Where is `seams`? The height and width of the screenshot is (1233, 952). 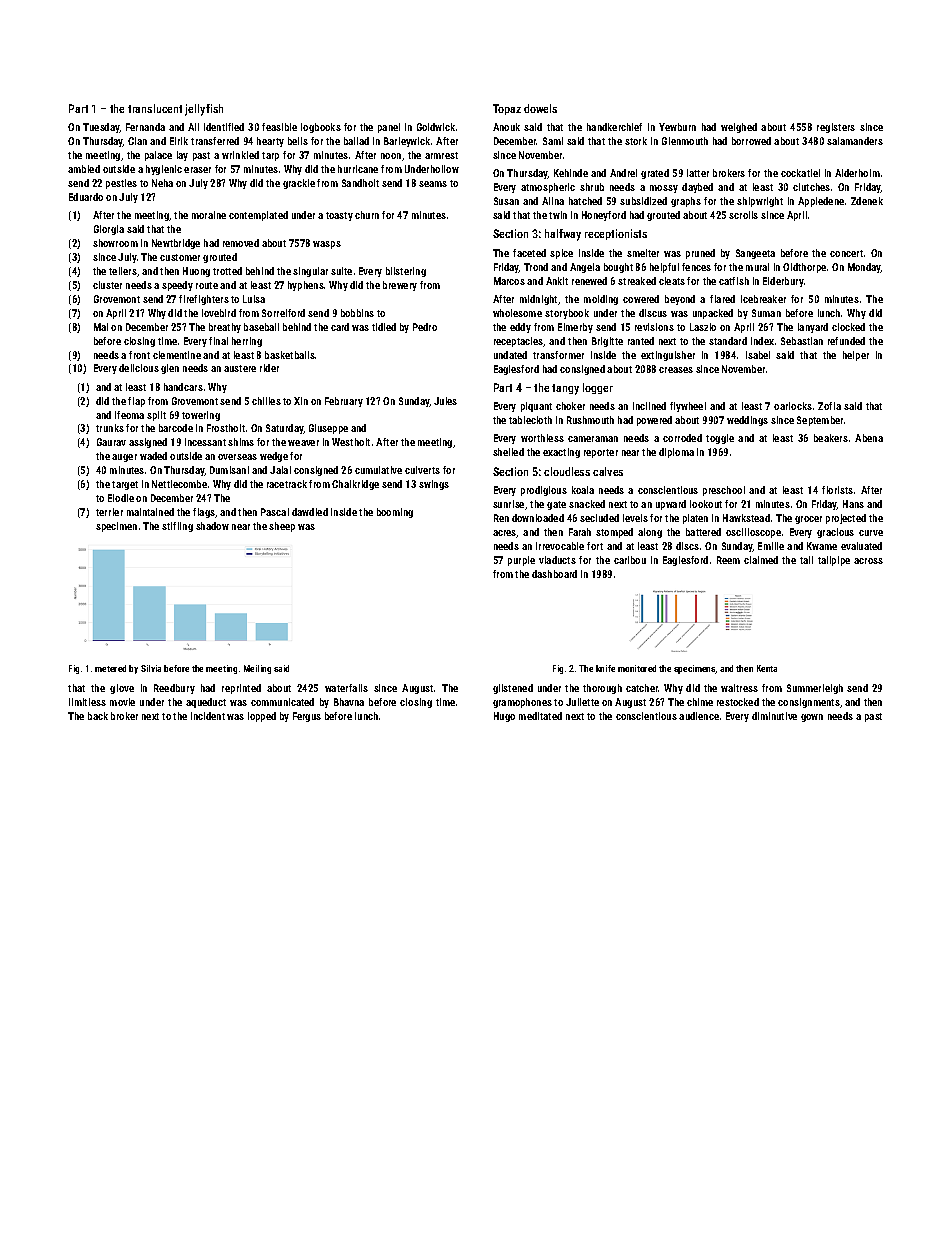
seams is located at coordinates (433, 184).
